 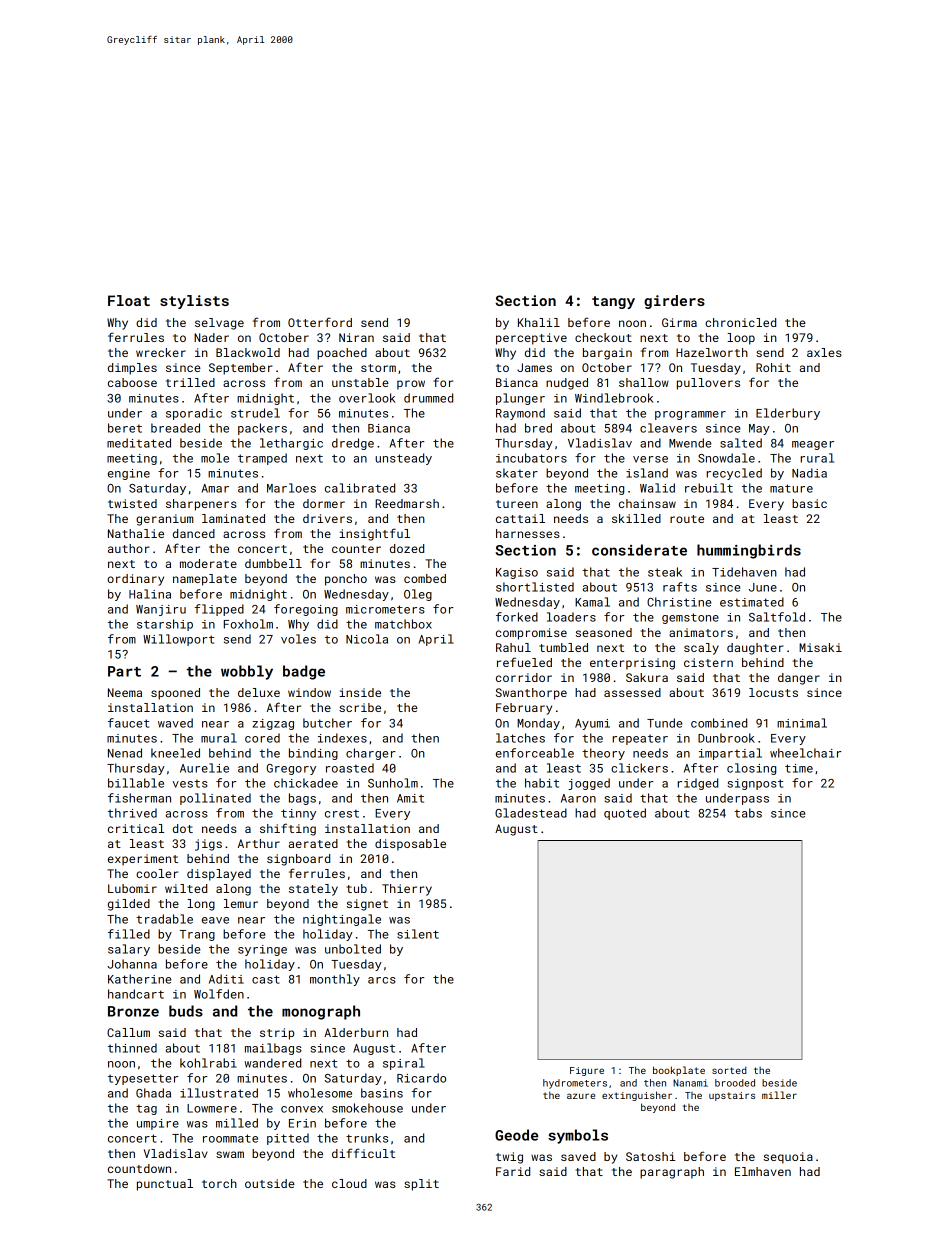 What do you see at coordinates (531, 339) in the screenshot?
I see `perceptive` at bounding box center [531, 339].
